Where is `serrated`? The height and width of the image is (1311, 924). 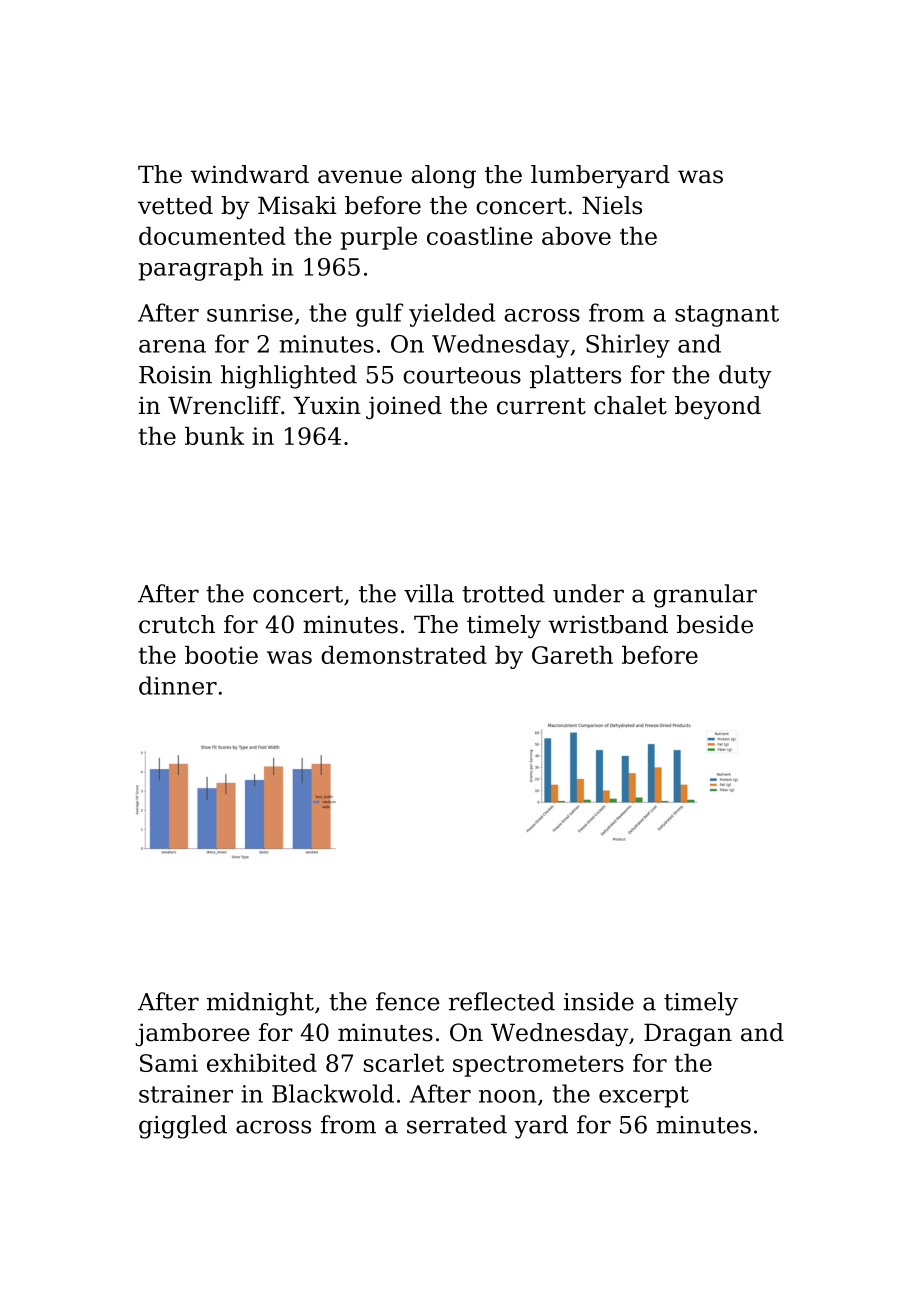 serrated is located at coordinates (457, 1124).
